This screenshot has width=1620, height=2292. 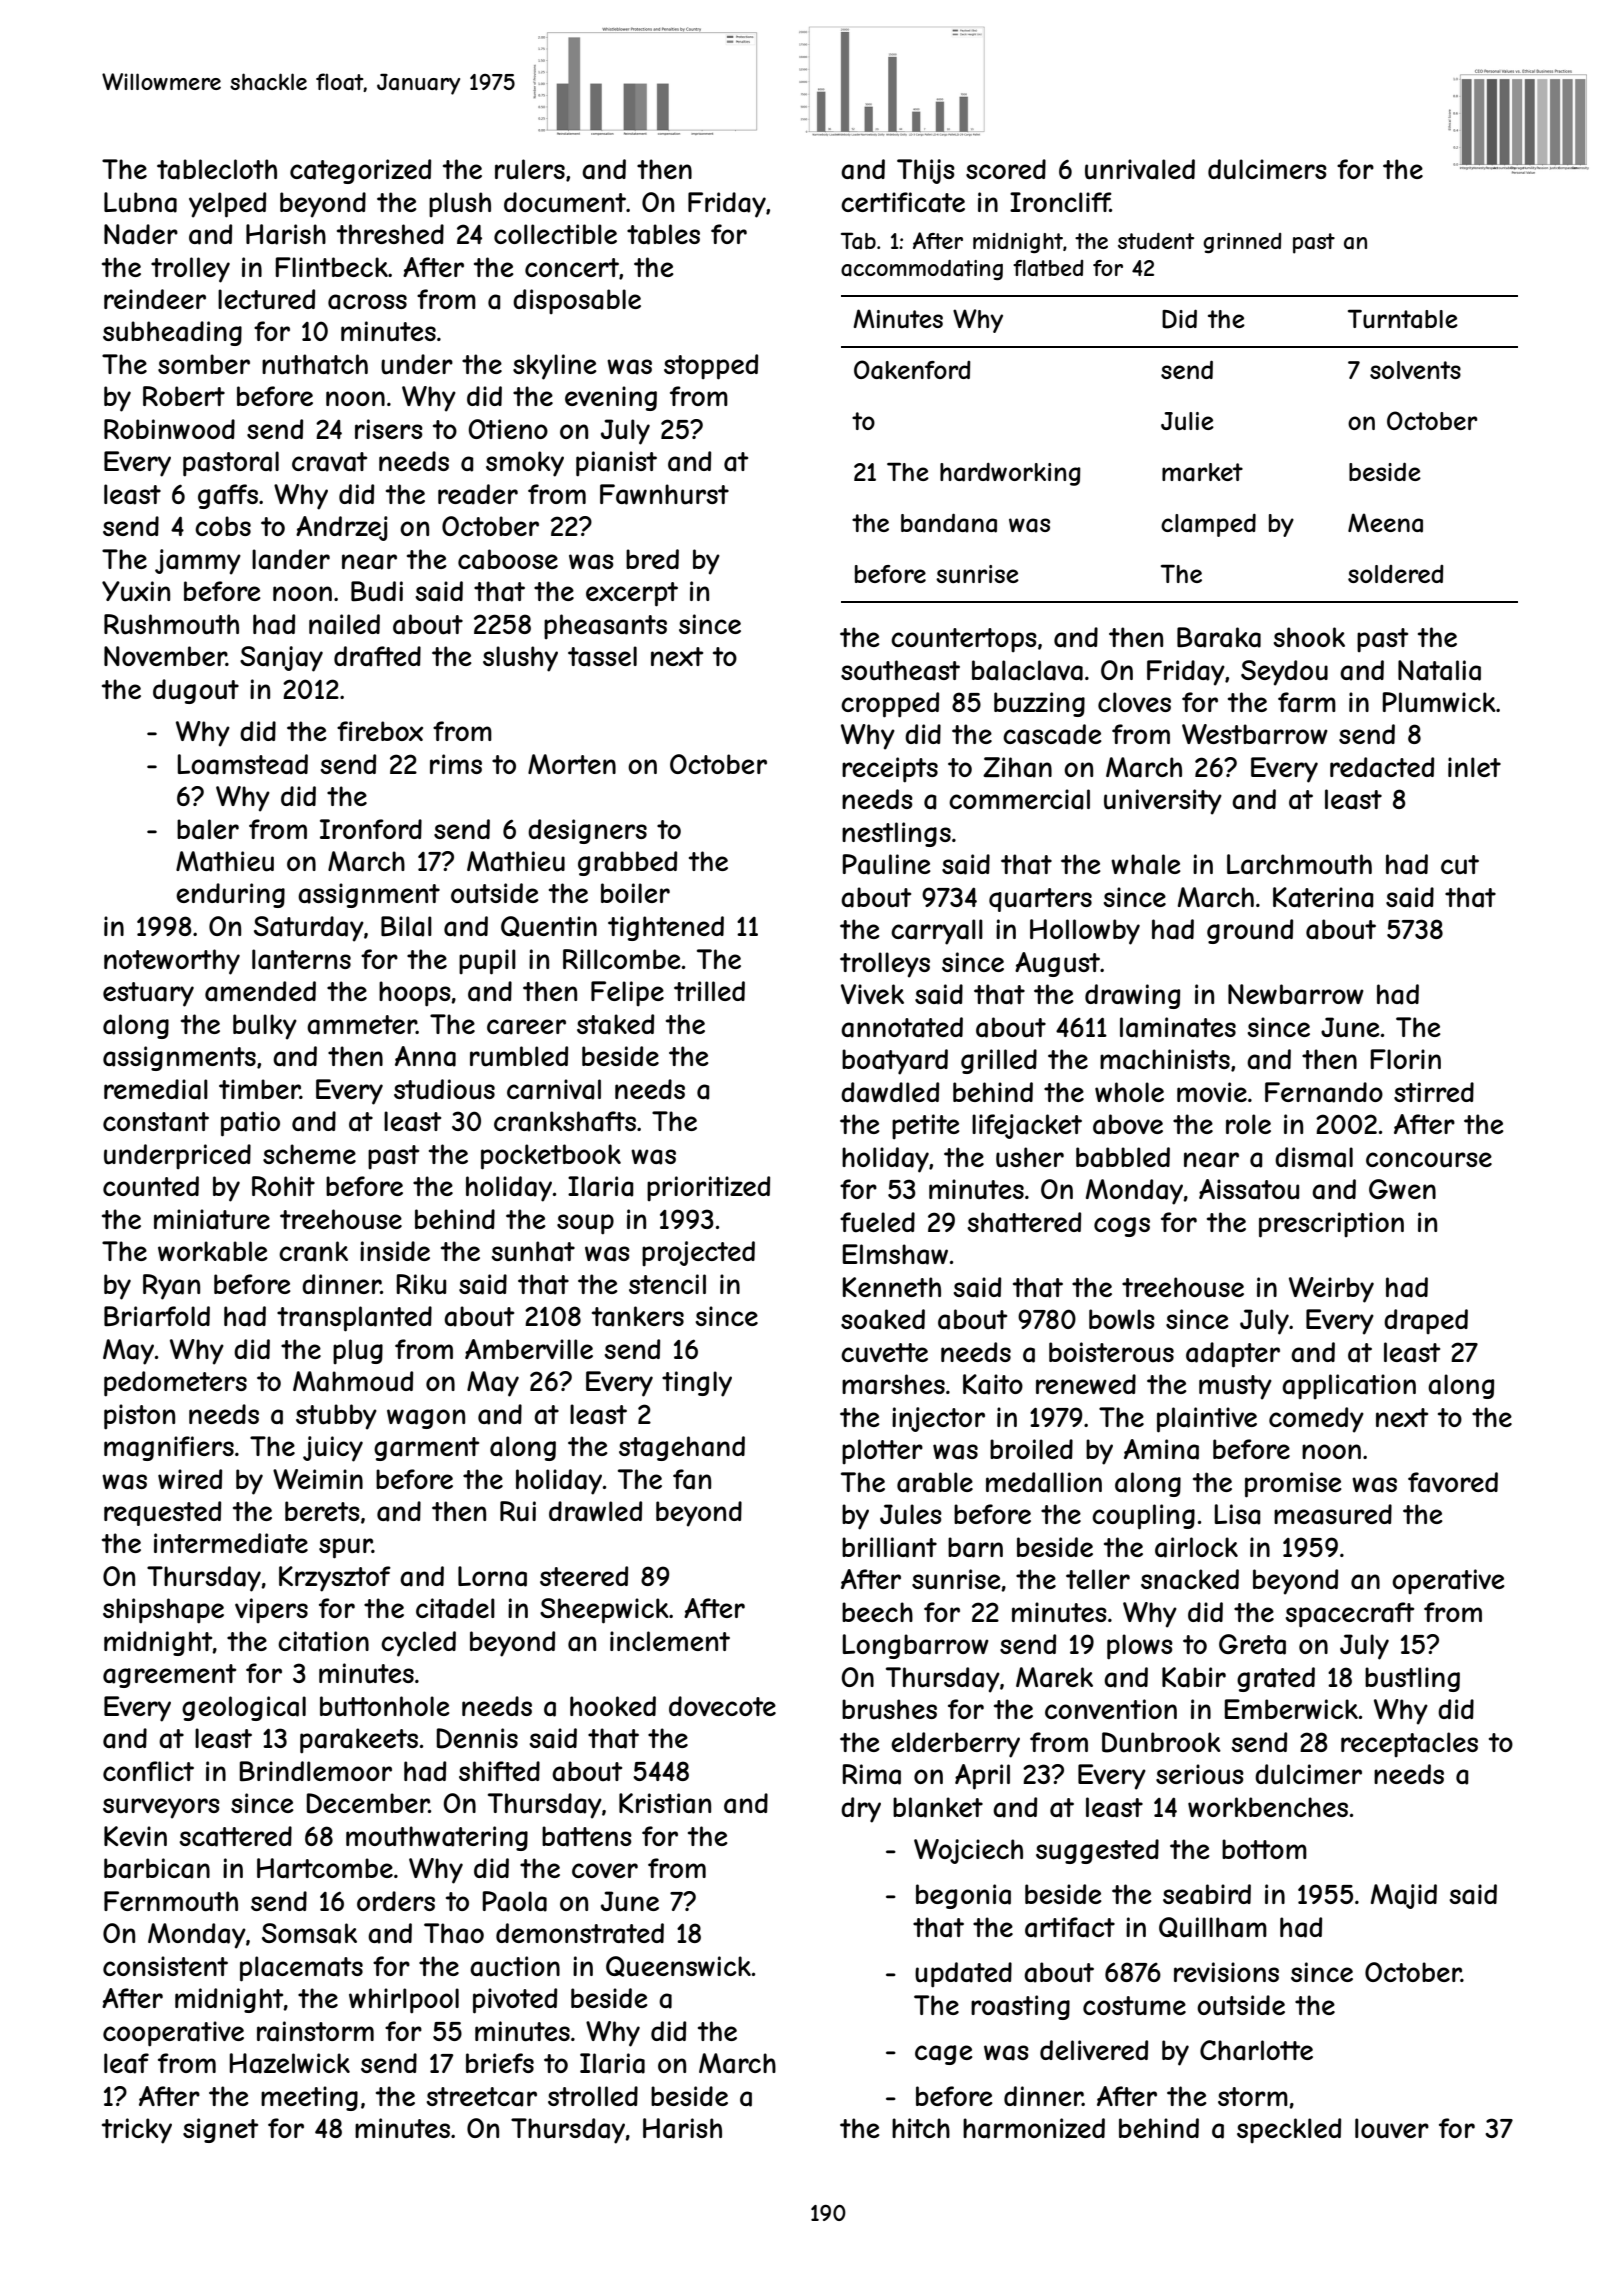 What do you see at coordinates (342, 528) in the screenshot?
I see `Andrzej` at bounding box center [342, 528].
